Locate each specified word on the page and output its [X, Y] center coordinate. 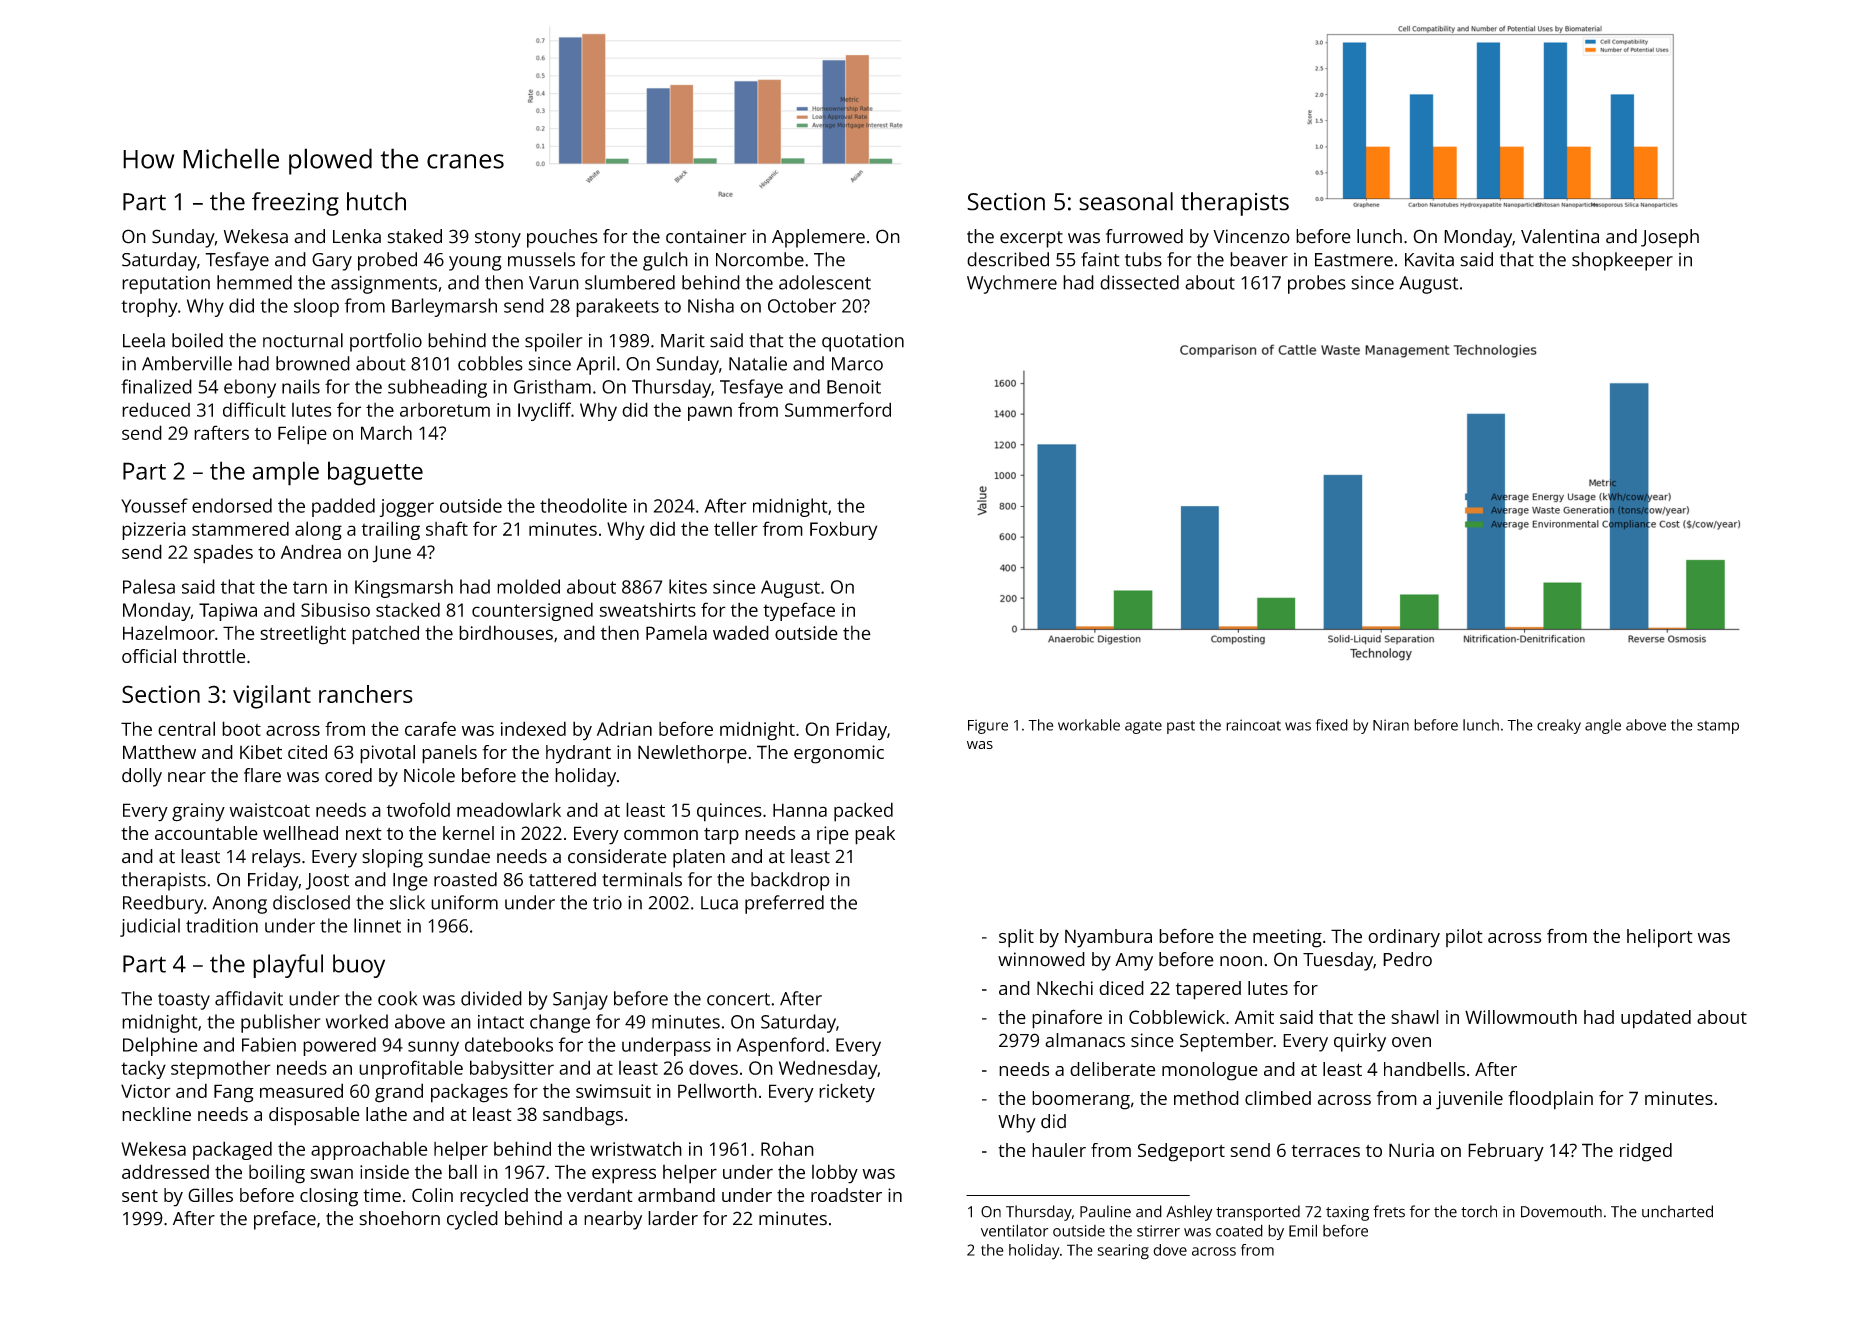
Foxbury [843, 530]
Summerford [838, 409]
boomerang [1081, 1100]
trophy [149, 307]
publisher [280, 1023]
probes [1317, 284]
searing [1123, 1252]
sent [140, 1196]
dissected [1139, 282]
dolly [142, 777]
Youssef [154, 505]
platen [699, 858]
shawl [1415, 1017]
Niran [1391, 725]
